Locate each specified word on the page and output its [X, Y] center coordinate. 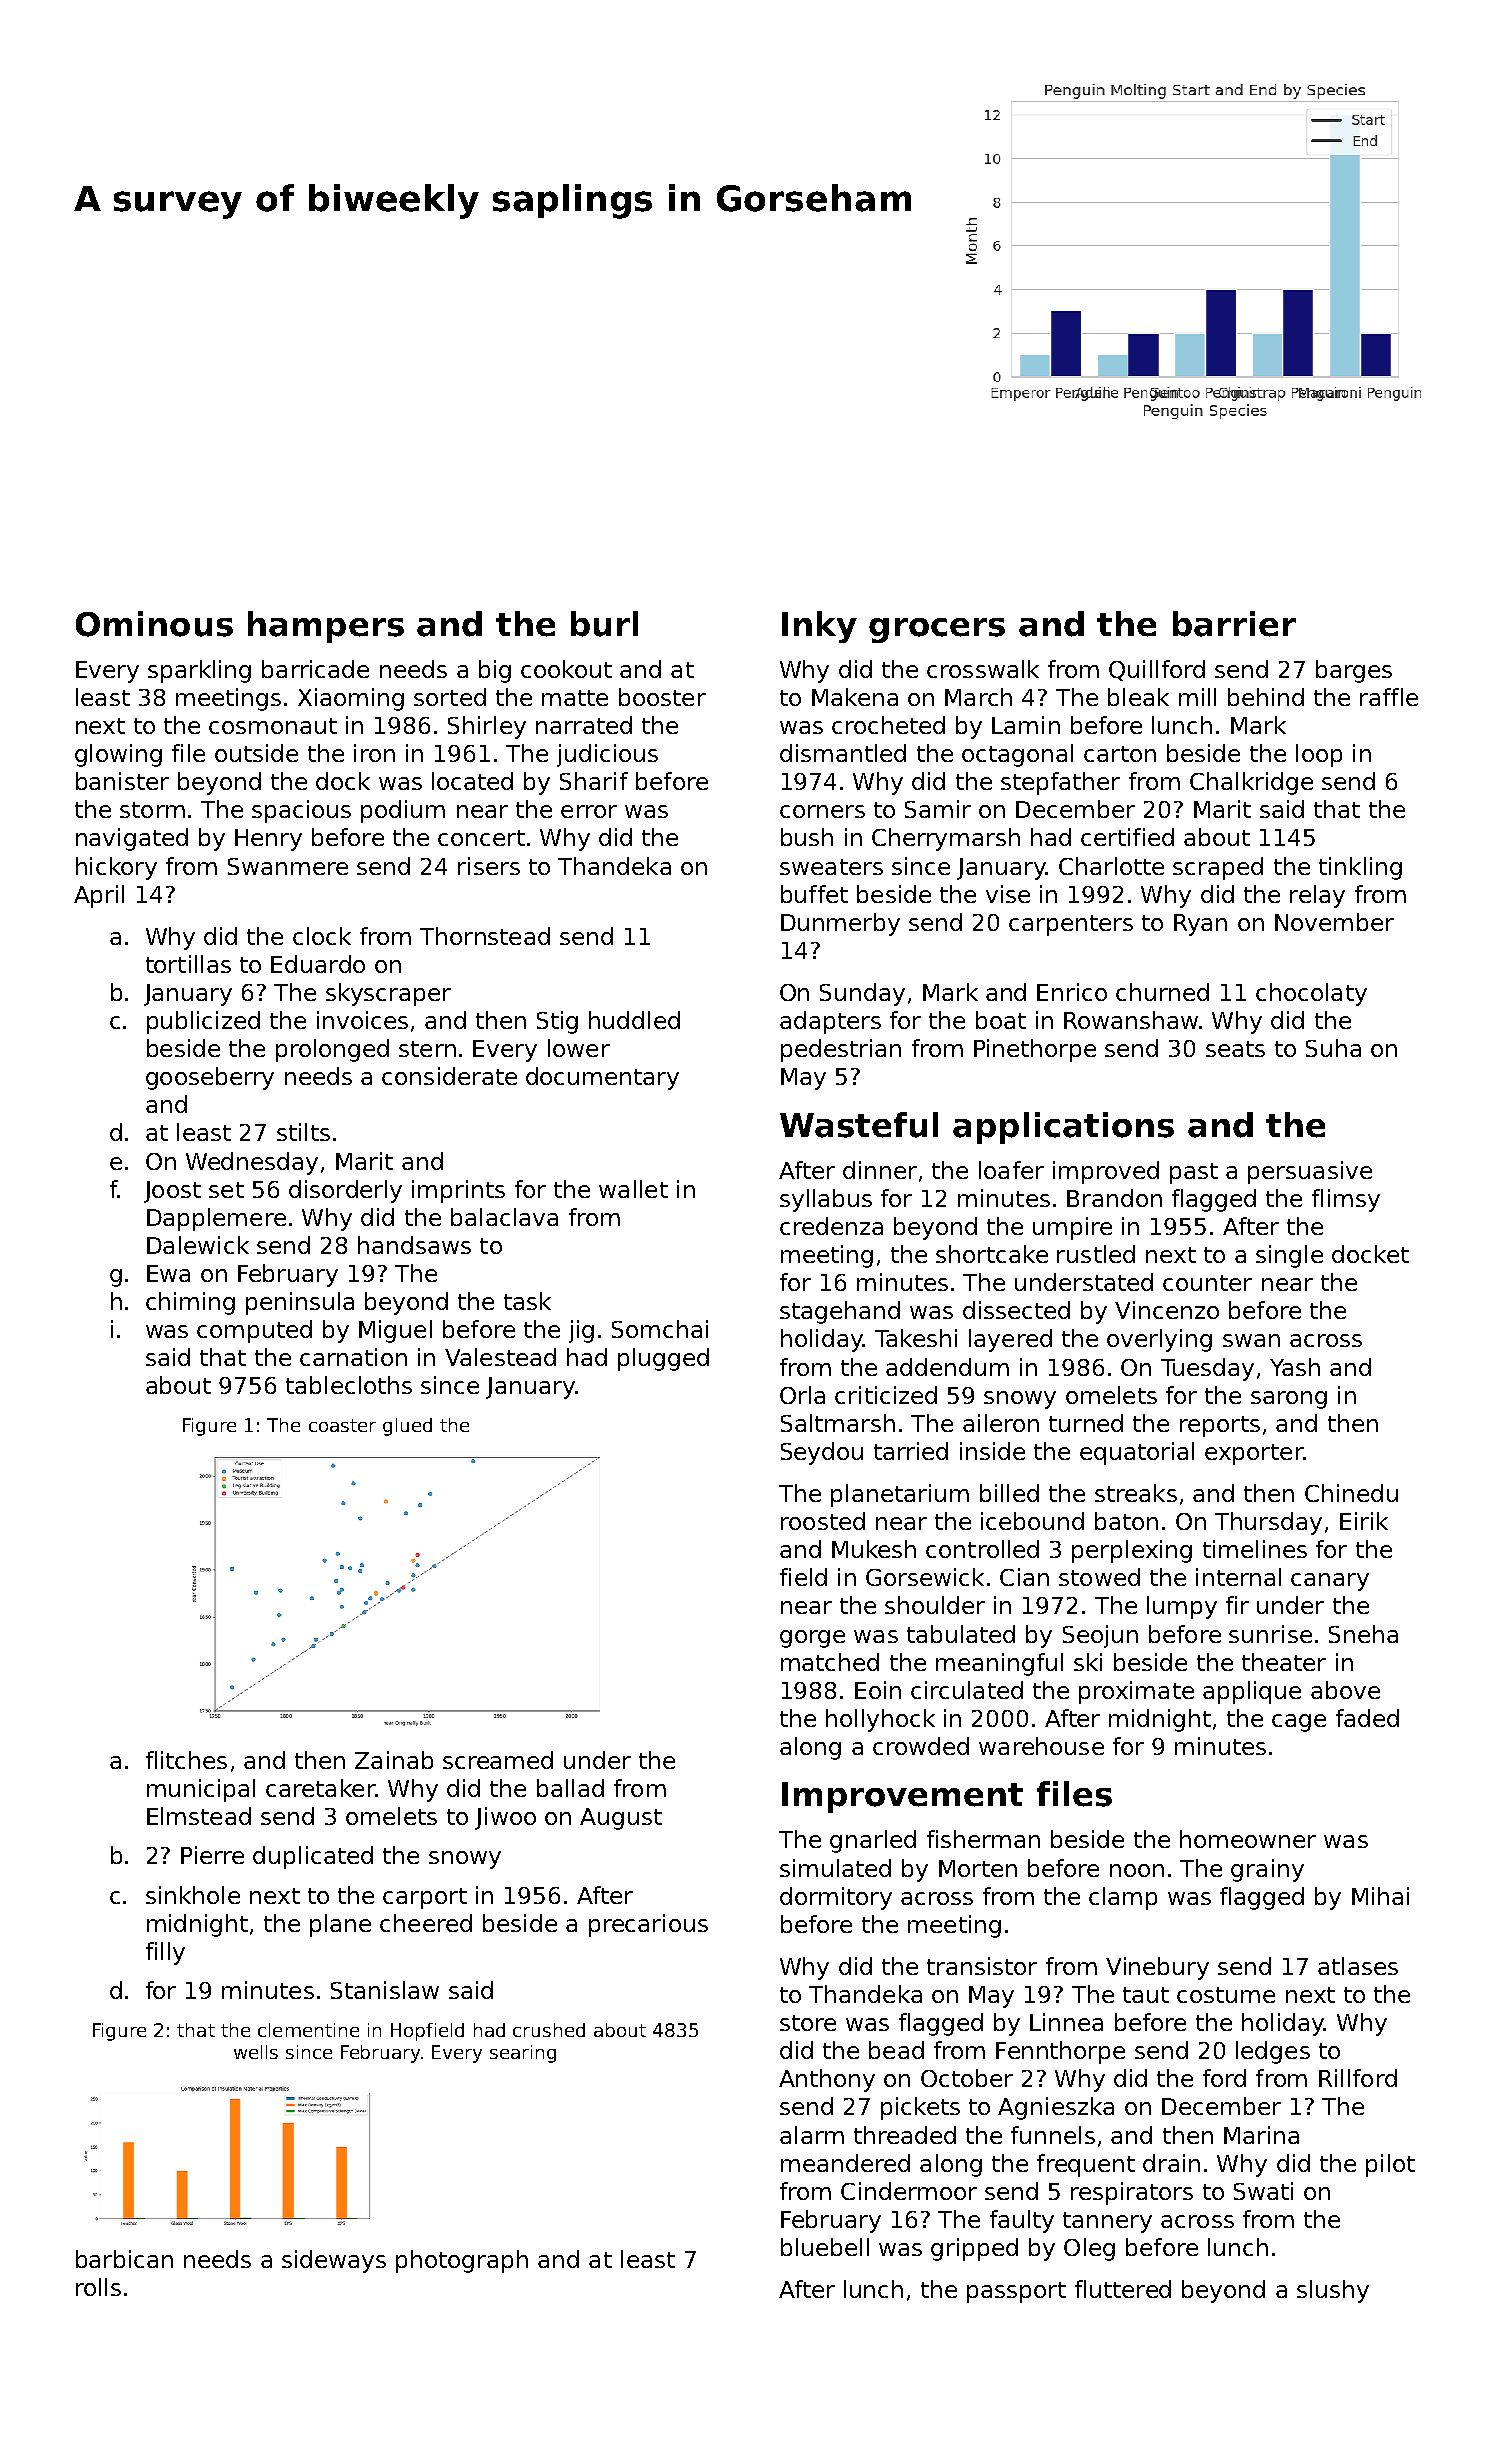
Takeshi [916, 1338]
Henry [268, 840]
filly [165, 1953]
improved [1106, 1172]
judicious [607, 755]
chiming [190, 1303]
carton [1120, 754]
